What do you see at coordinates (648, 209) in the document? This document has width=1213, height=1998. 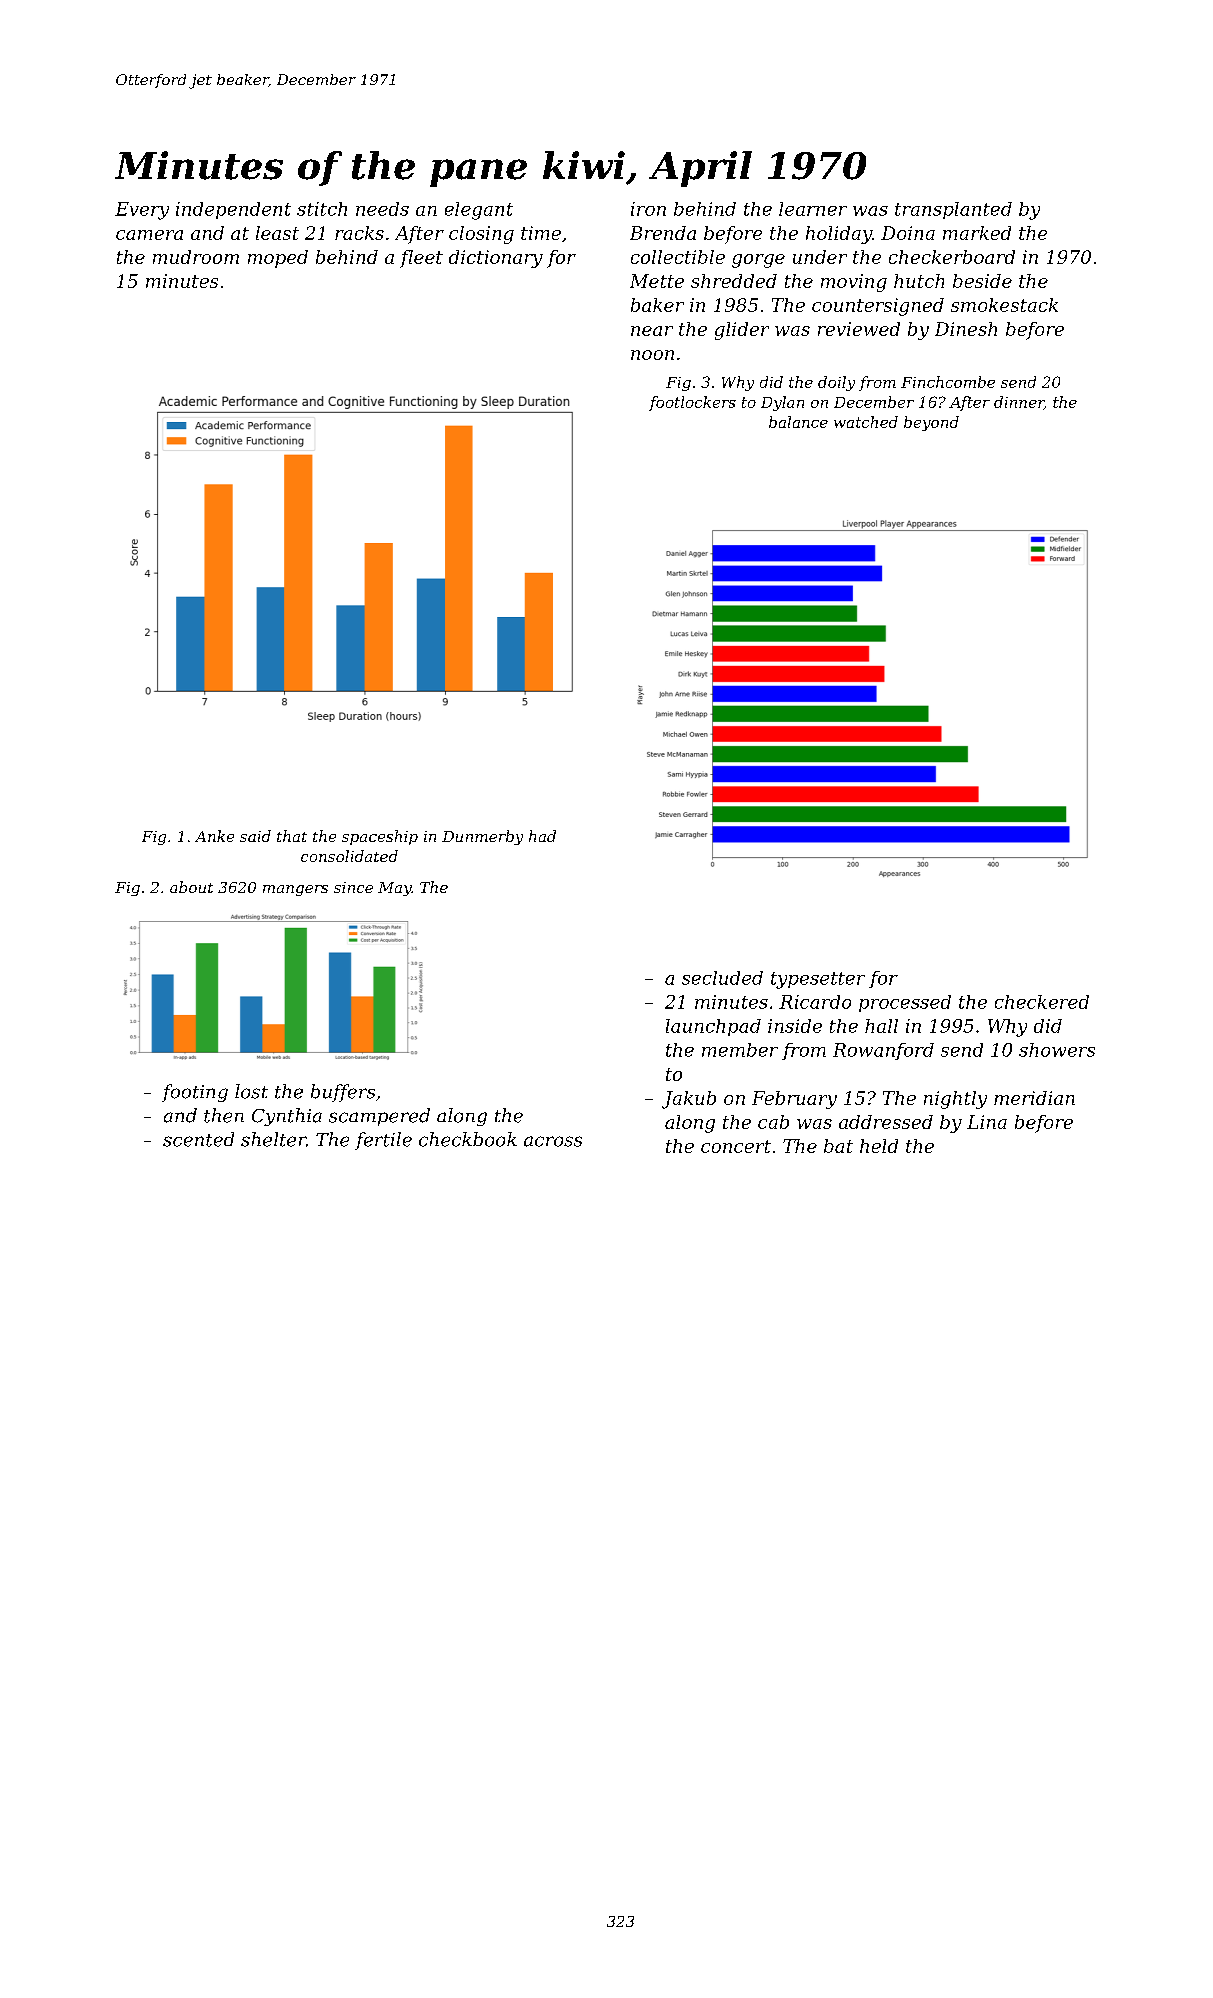 I see `iron` at bounding box center [648, 209].
